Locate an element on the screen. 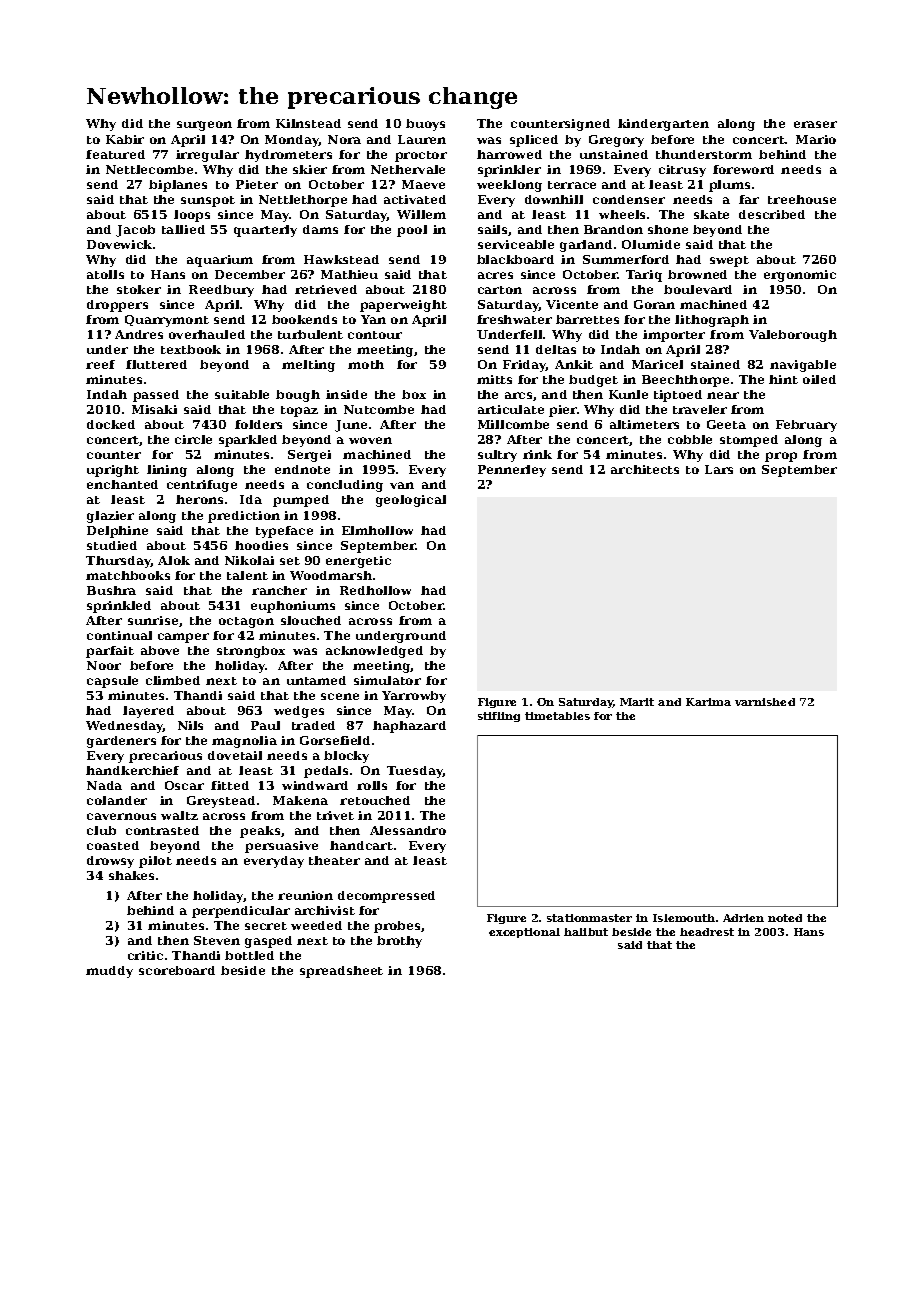 The width and height of the screenshot is (924, 1308). Pennerley is located at coordinates (512, 471).
